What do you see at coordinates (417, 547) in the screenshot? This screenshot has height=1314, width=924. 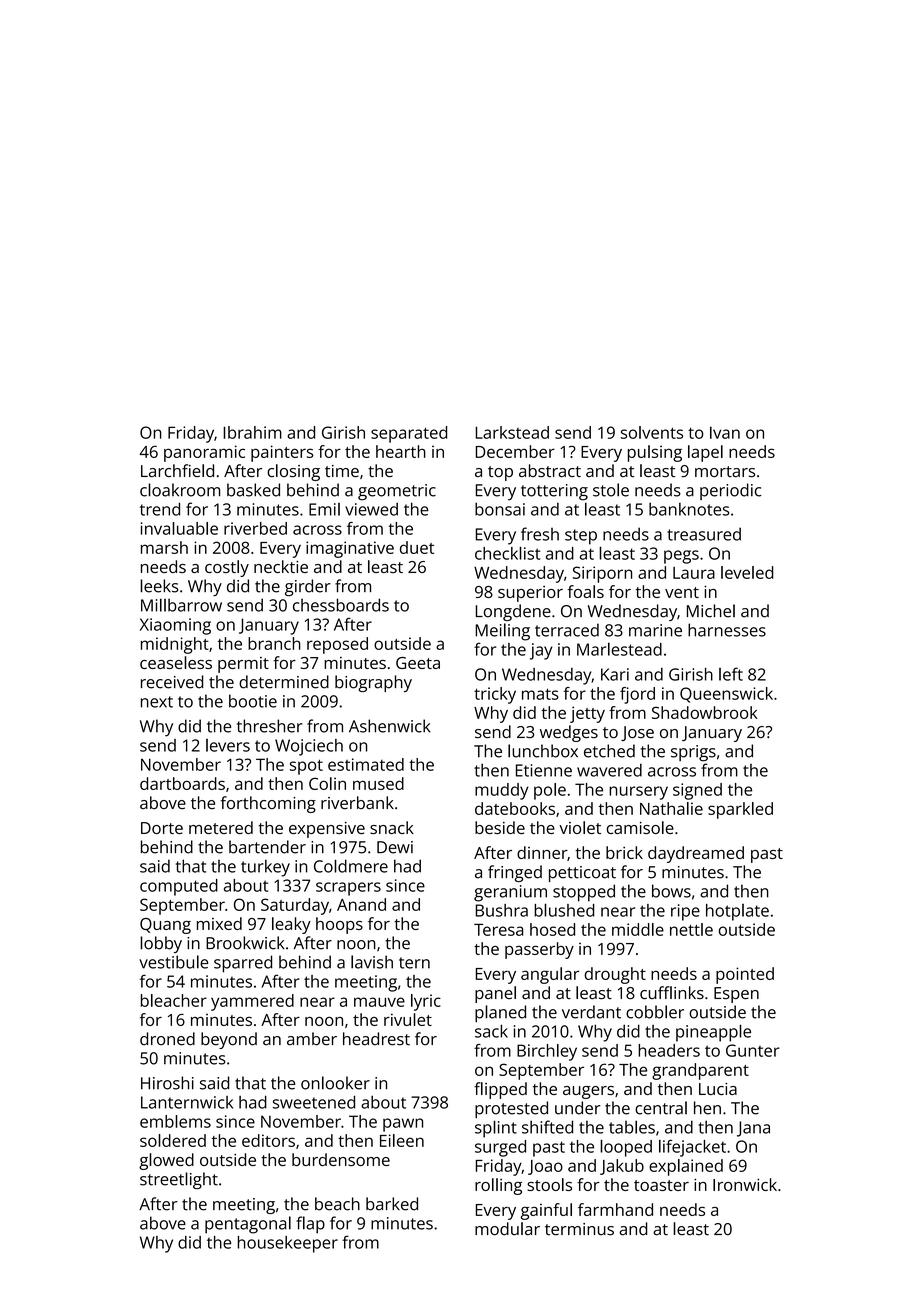 I see `duet` at bounding box center [417, 547].
